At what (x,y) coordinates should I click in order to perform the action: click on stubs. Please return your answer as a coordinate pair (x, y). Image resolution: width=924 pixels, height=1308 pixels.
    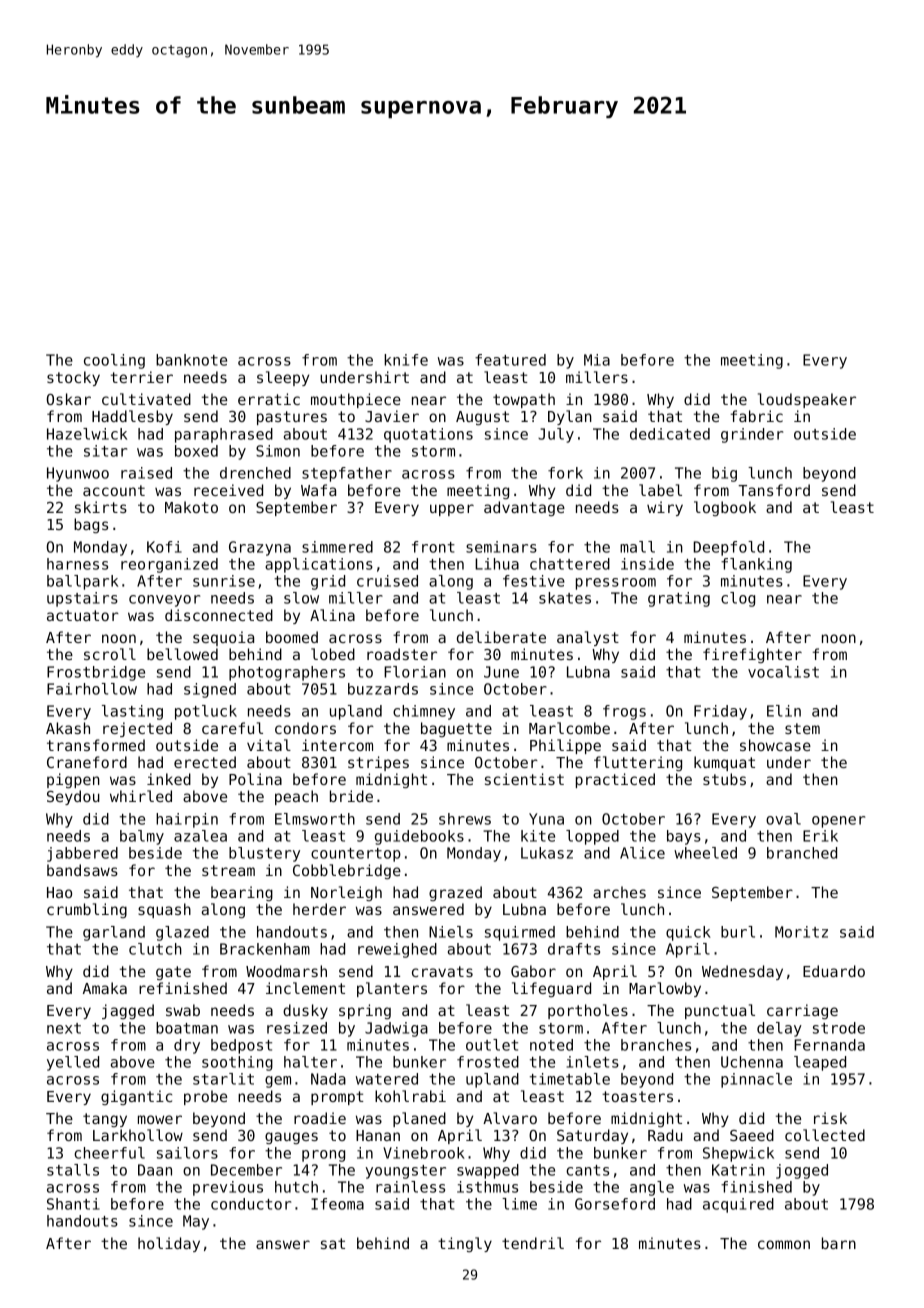
    Looking at the image, I should click on (724, 779).
